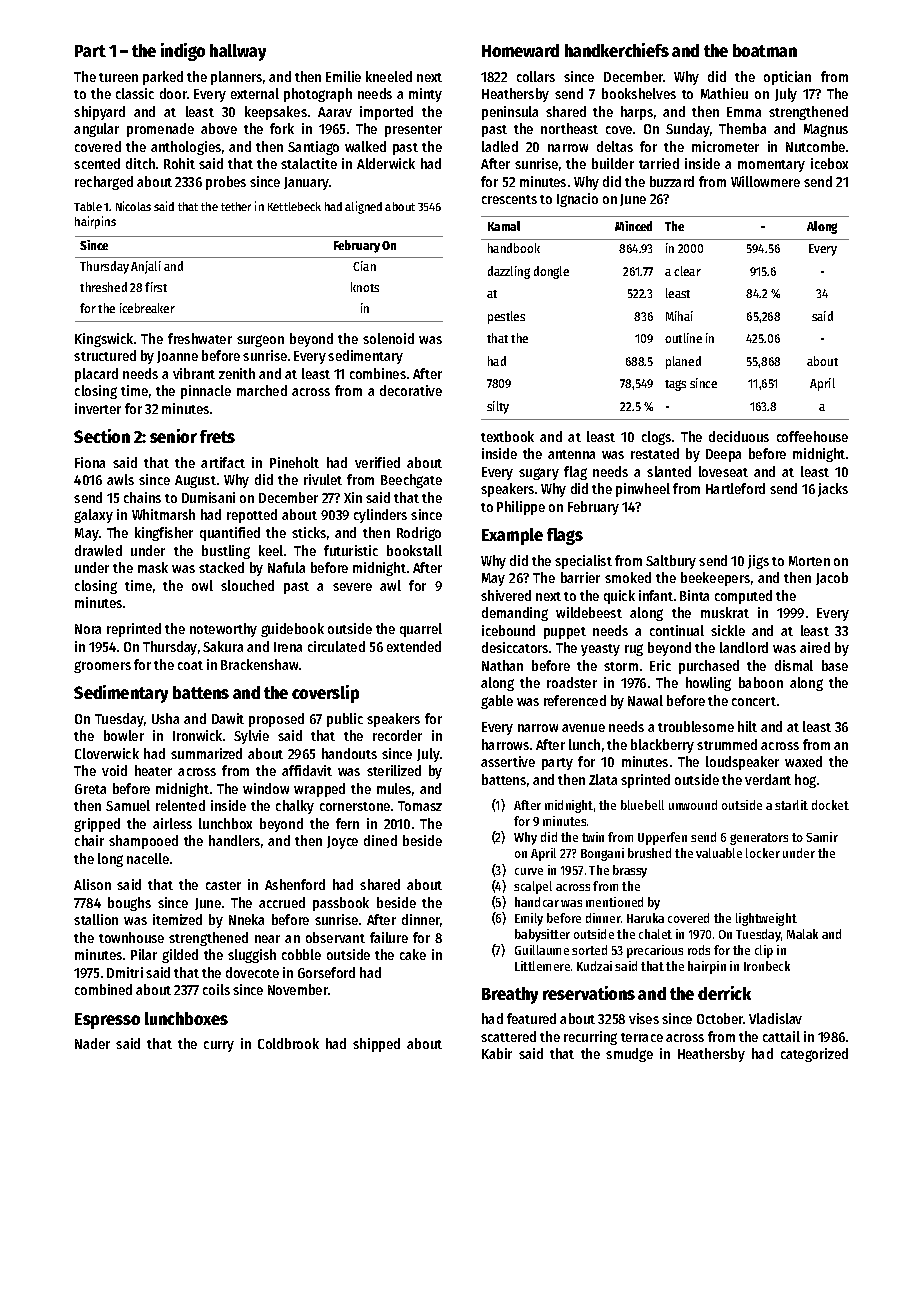 The image size is (924, 1308). What do you see at coordinates (92, 1043) in the page?
I see `Nader` at bounding box center [92, 1043].
